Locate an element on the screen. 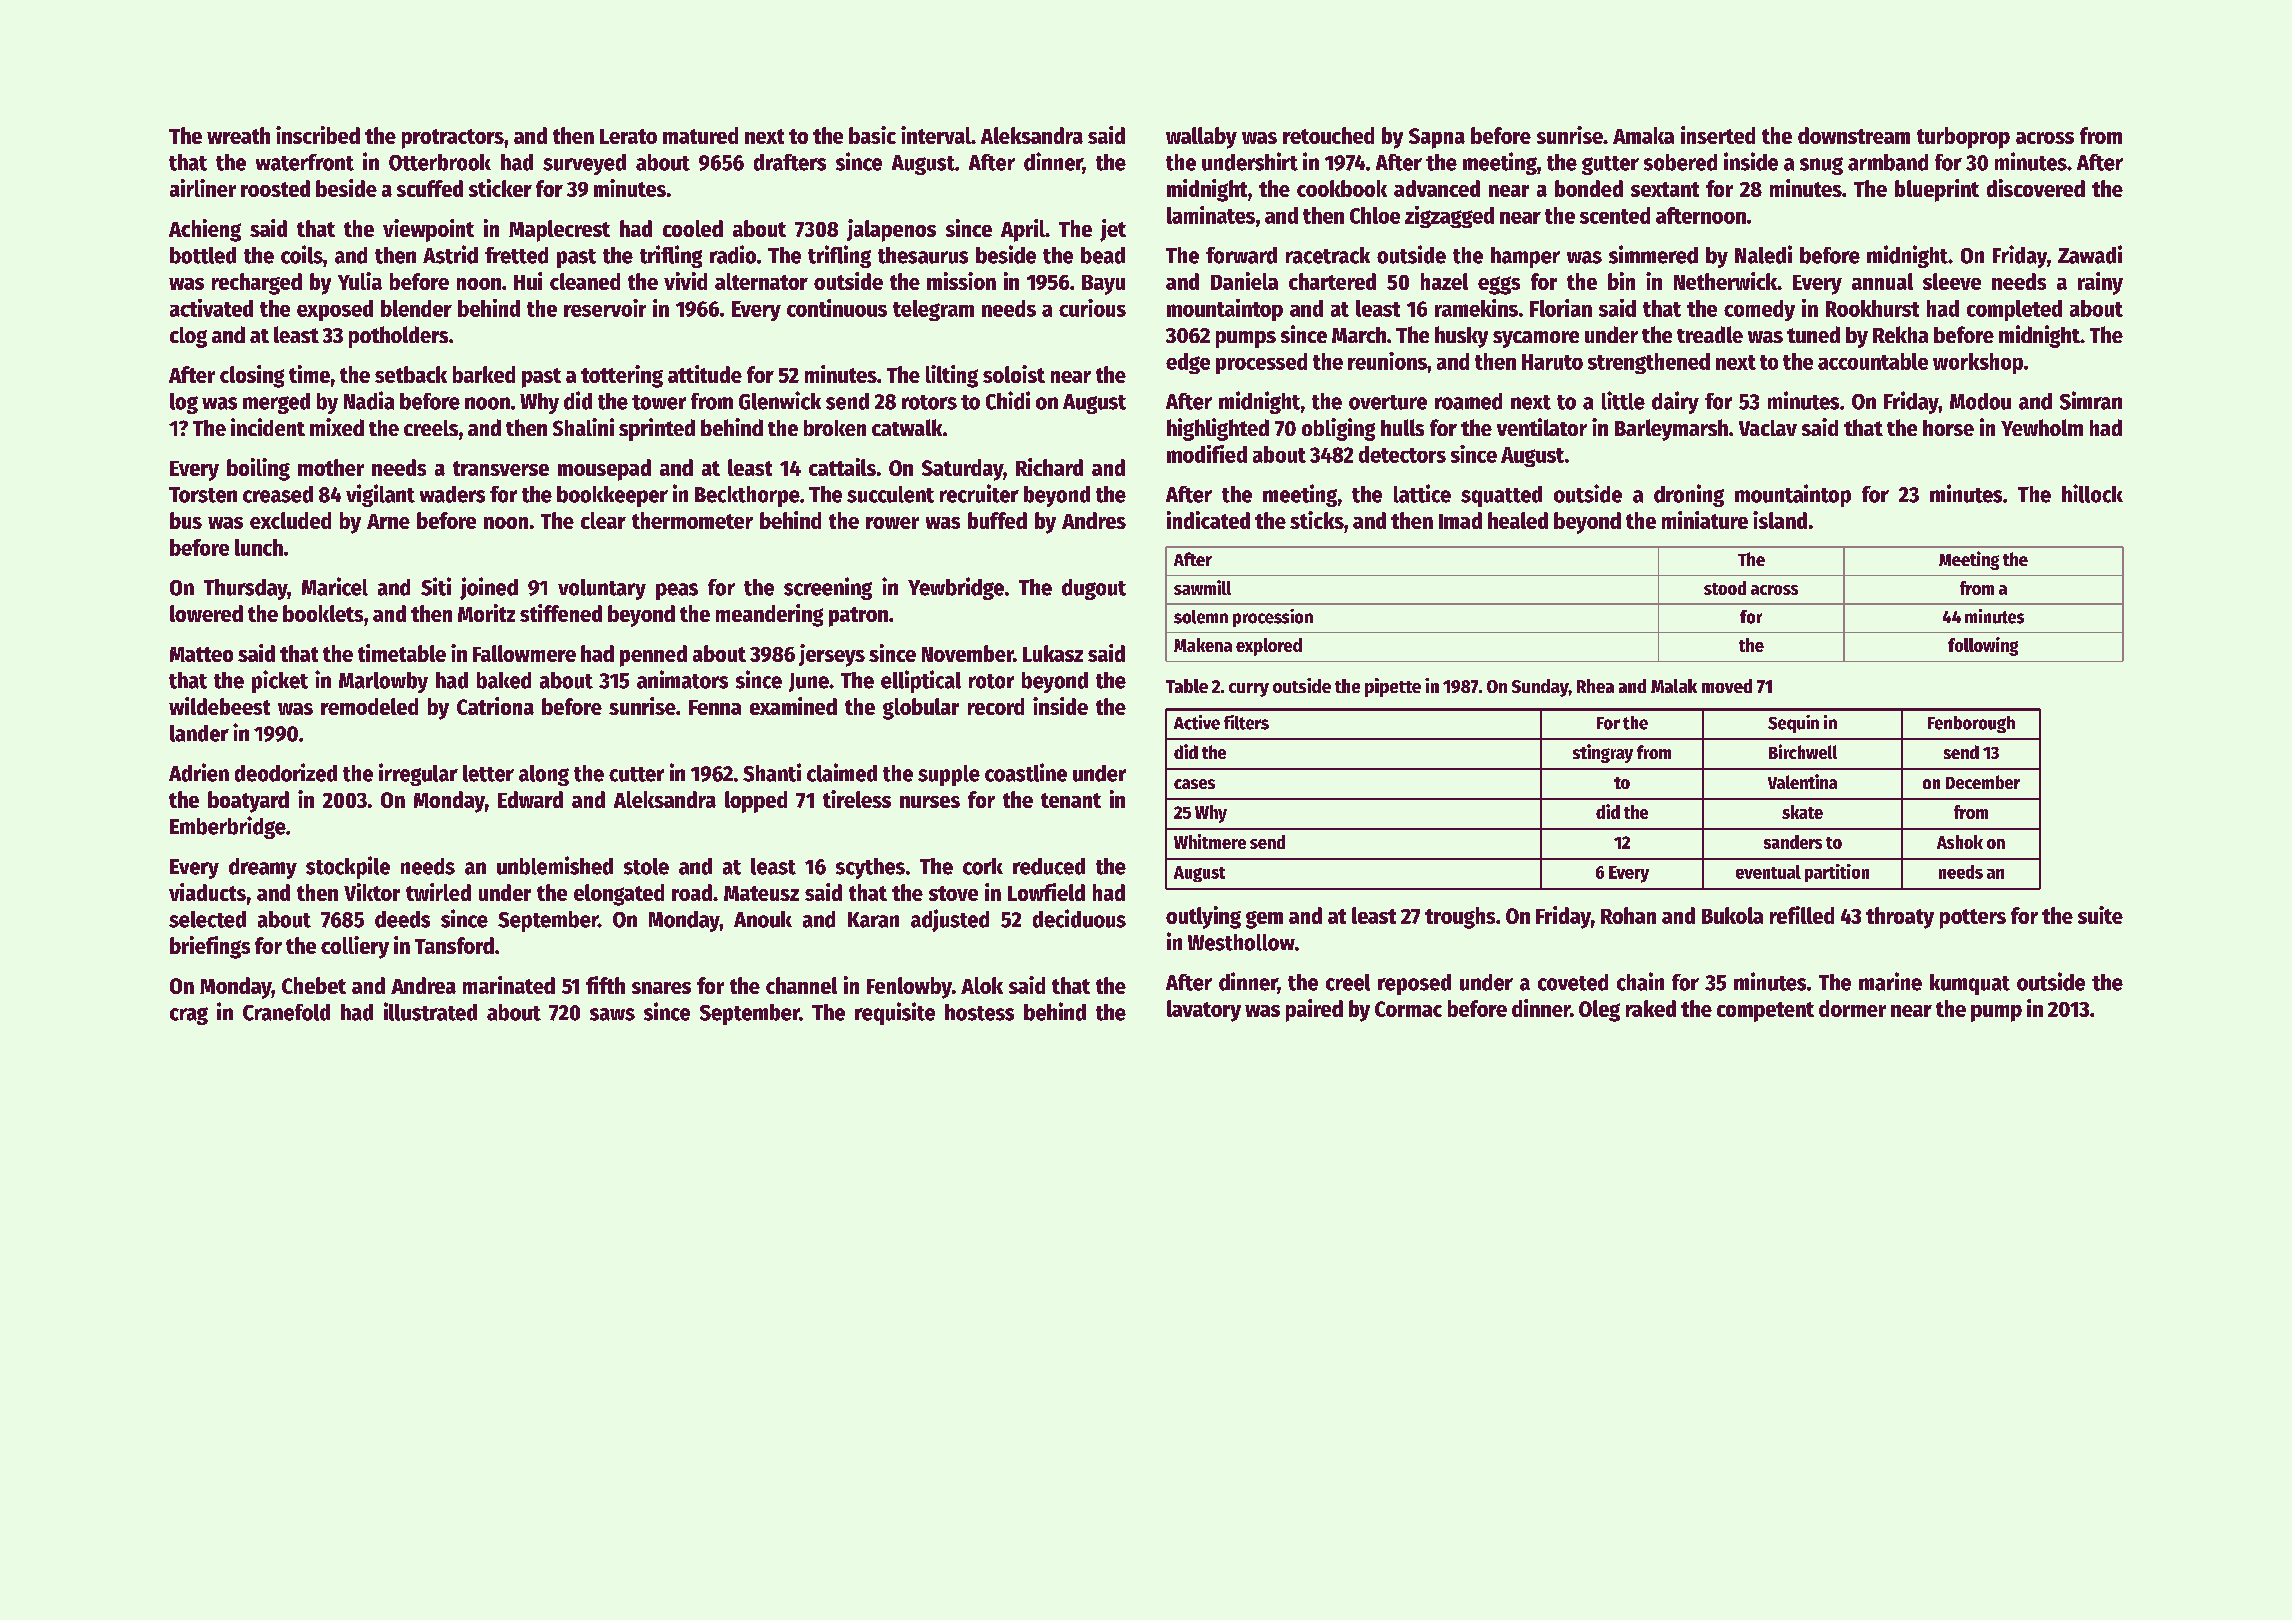  joined is located at coordinates (489, 588).
